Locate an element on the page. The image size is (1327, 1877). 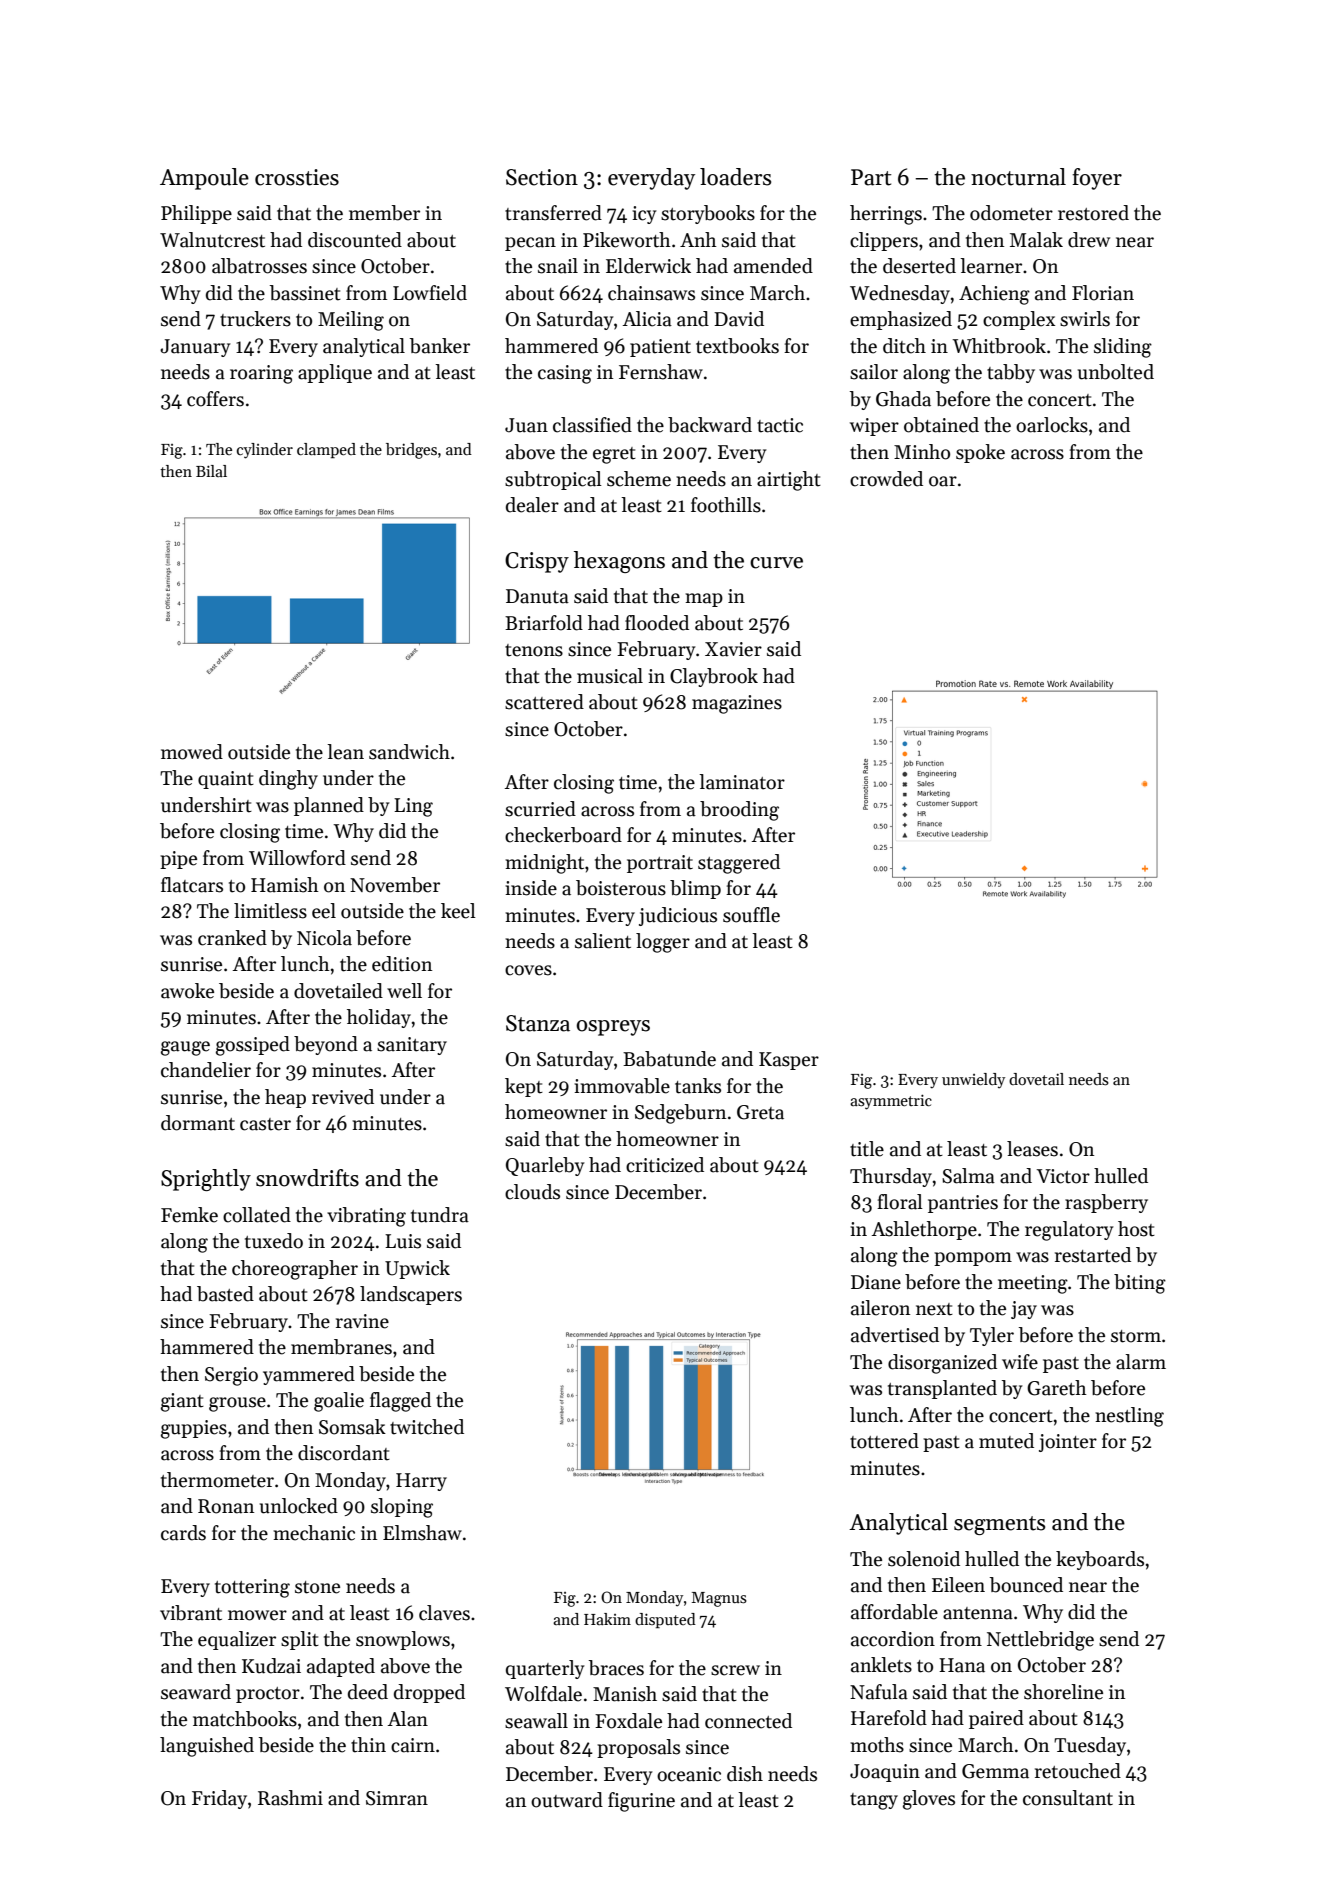
Greta is located at coordinates (760, 1112).
